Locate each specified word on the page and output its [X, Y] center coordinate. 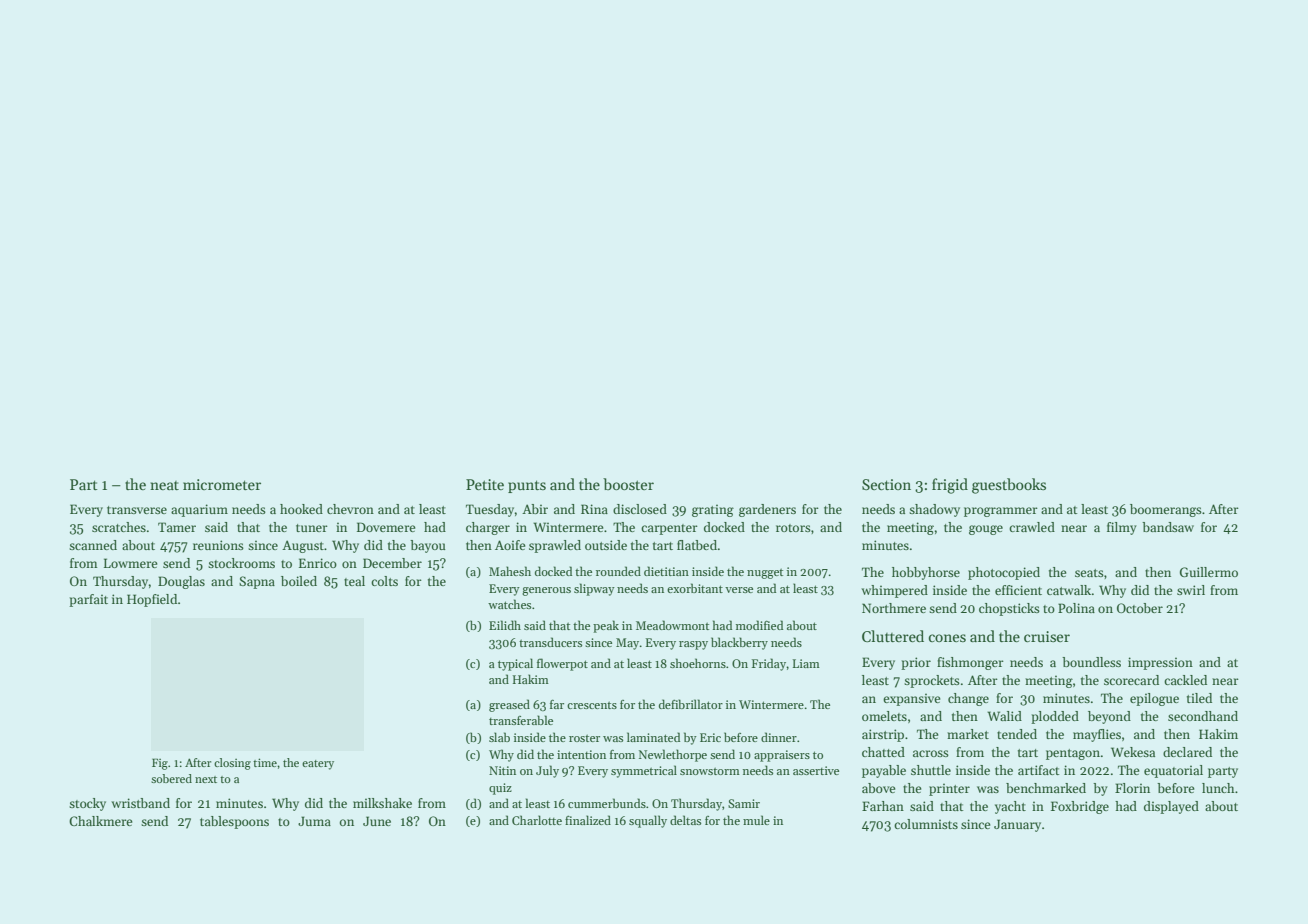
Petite [485, 484]
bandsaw [1168, 527]
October [1140, 608]
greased [509, 705]
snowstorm [710, 771]
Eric [710, 737]
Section [886, 484]
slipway [594, 589]
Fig [160, 764]
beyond [1109, 717]
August [303, 546]
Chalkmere [100, 821]
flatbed [697, 545]
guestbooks [1009, 486]
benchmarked [1046, 788]
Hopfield [152, 600]
